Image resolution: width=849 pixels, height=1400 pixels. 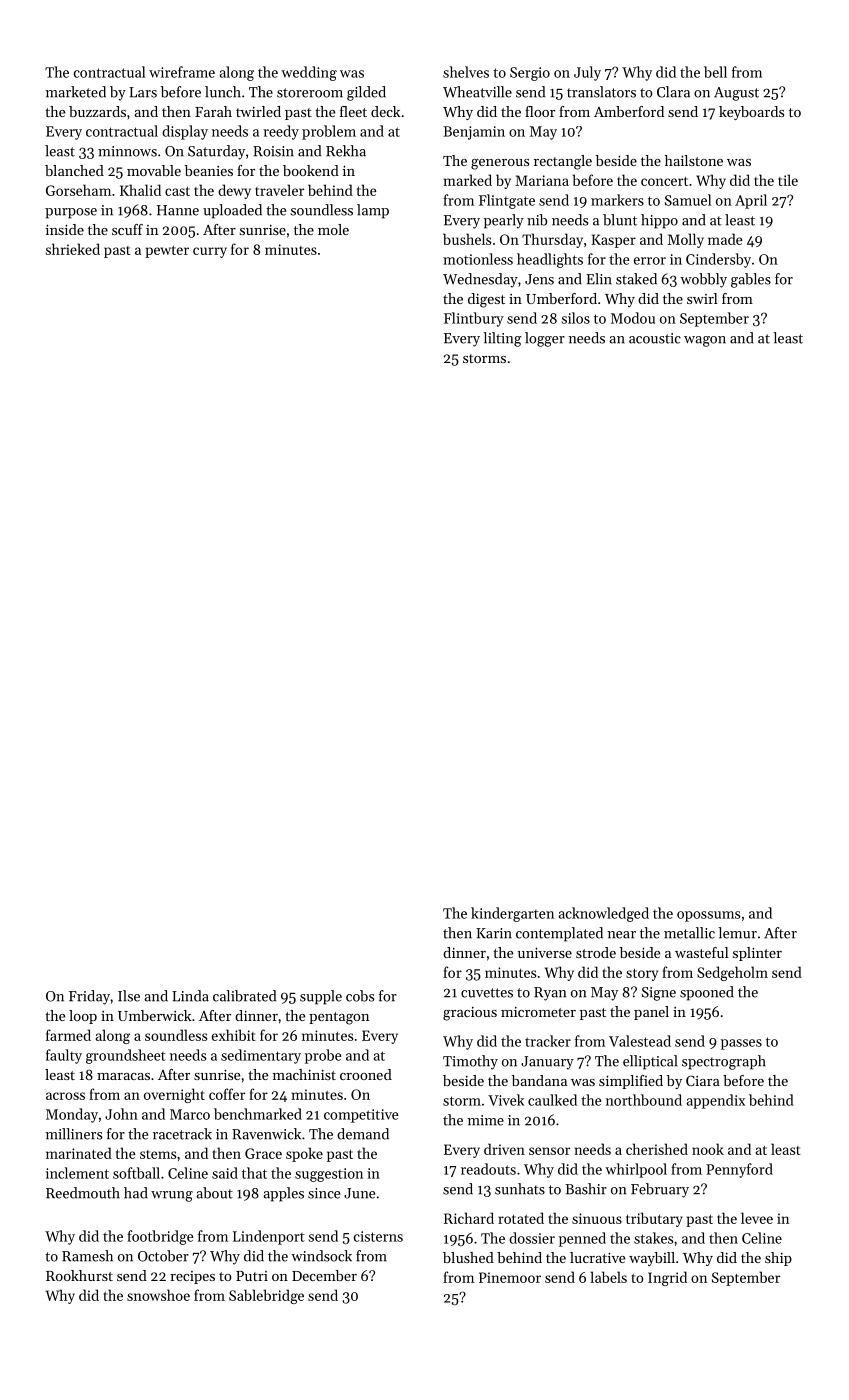 What do you see at coordinates (502, 339) in the screenshot?
I see `lilting` at bounding box center [502, 339].
